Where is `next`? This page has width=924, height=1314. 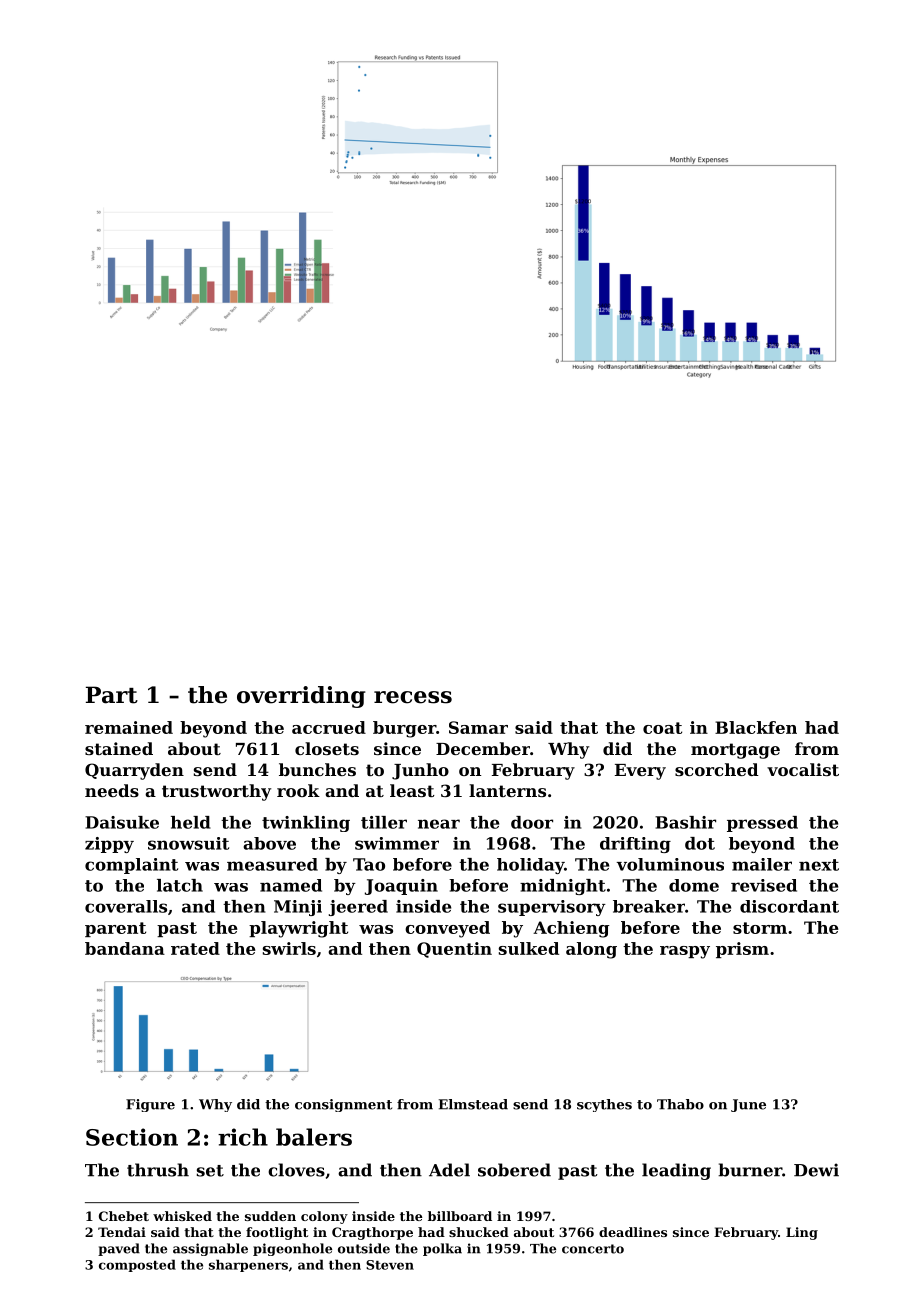
next is located at coordinates (819, 865).
